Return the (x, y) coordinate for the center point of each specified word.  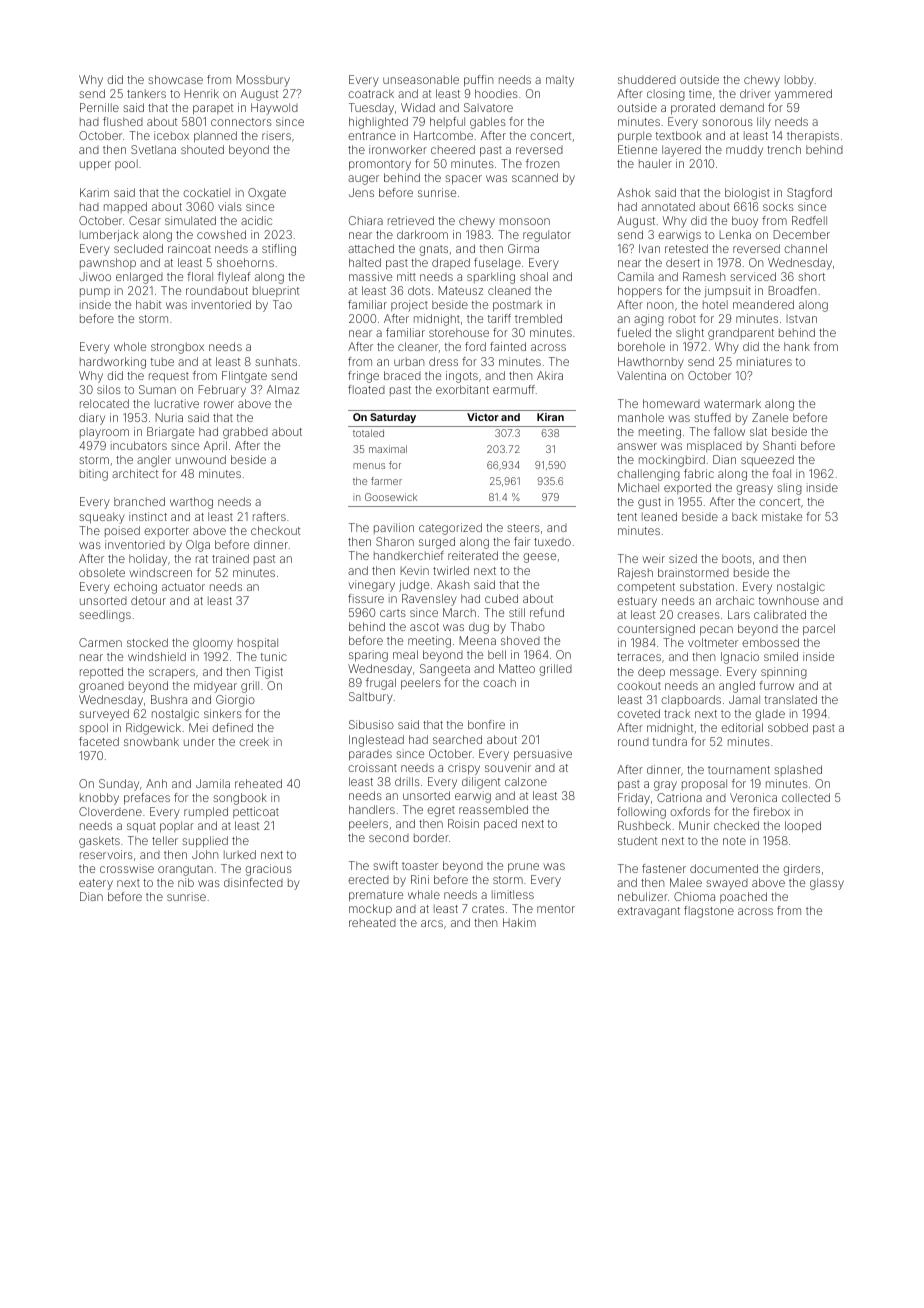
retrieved (411, 220)
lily (764, 123)
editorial (742, 727)
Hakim (519, 922)
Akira (550, 375)
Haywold (274, 109)
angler (154, 461)
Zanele (770, 417)
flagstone (709, 912)
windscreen (161, 572)
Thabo (527, 626)
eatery (96, 884)
